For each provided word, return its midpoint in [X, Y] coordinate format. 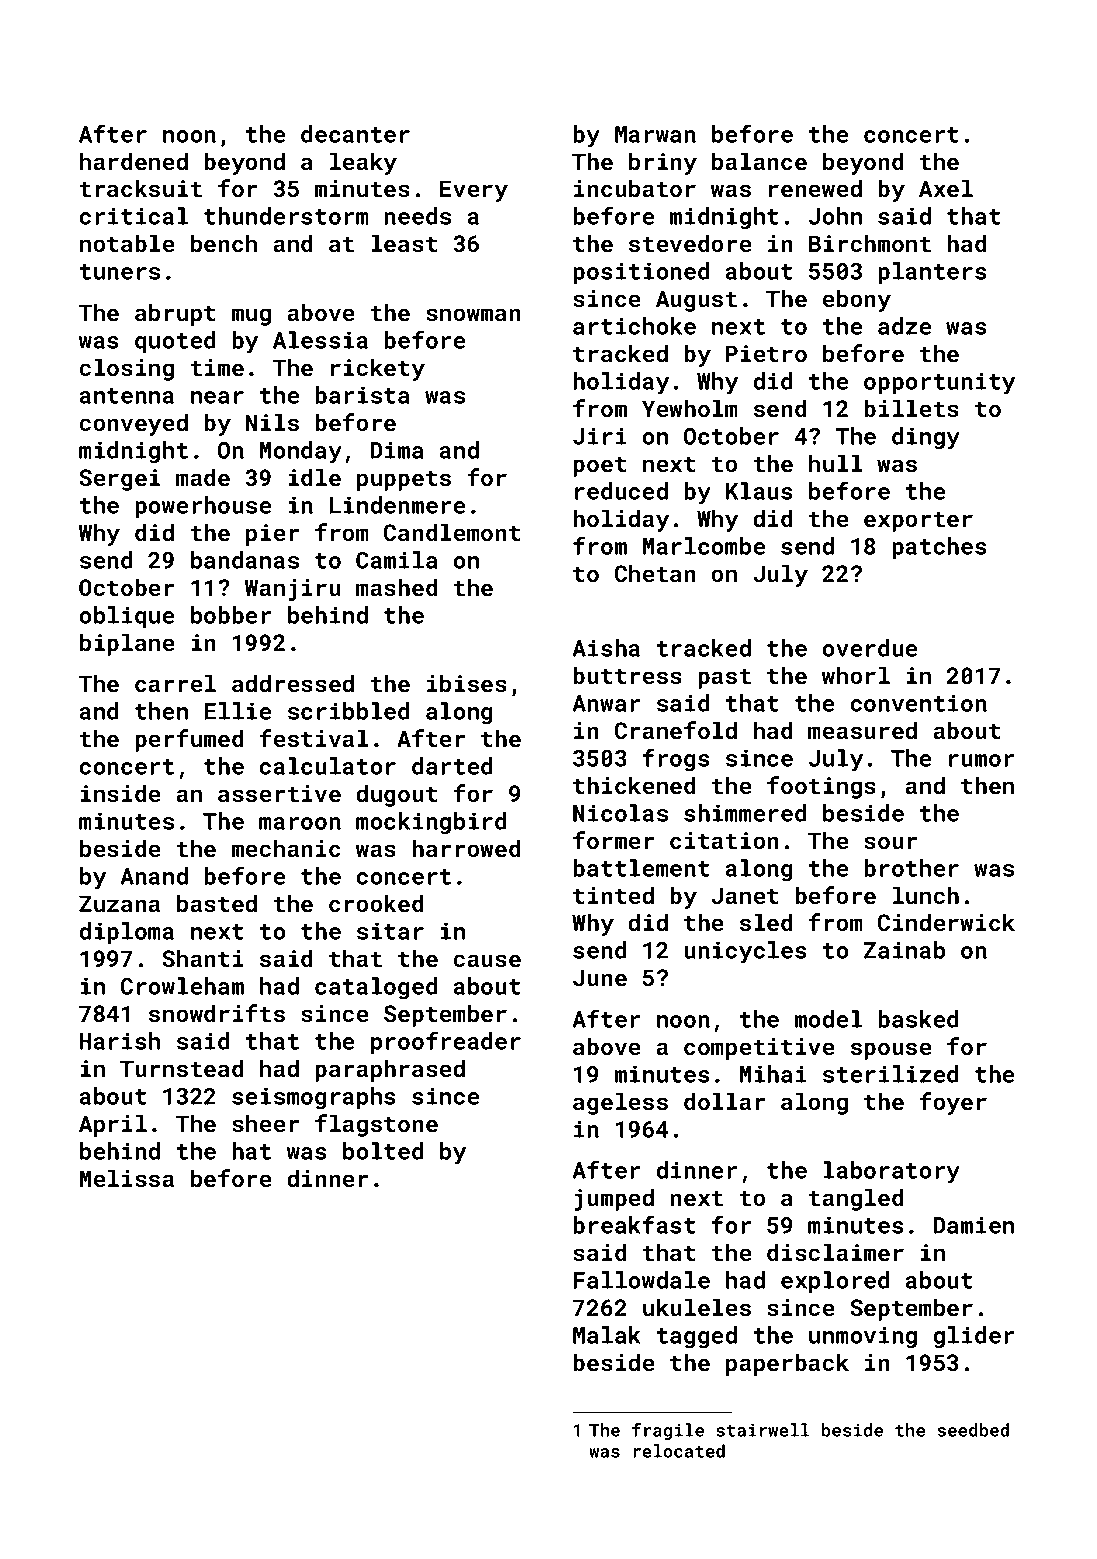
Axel [946, 188]
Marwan [655, 134]
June [600, 977]
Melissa [127, 1178]
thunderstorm [286, 216]
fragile [668, 1431]
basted [217, 903]
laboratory [891, 1172]
